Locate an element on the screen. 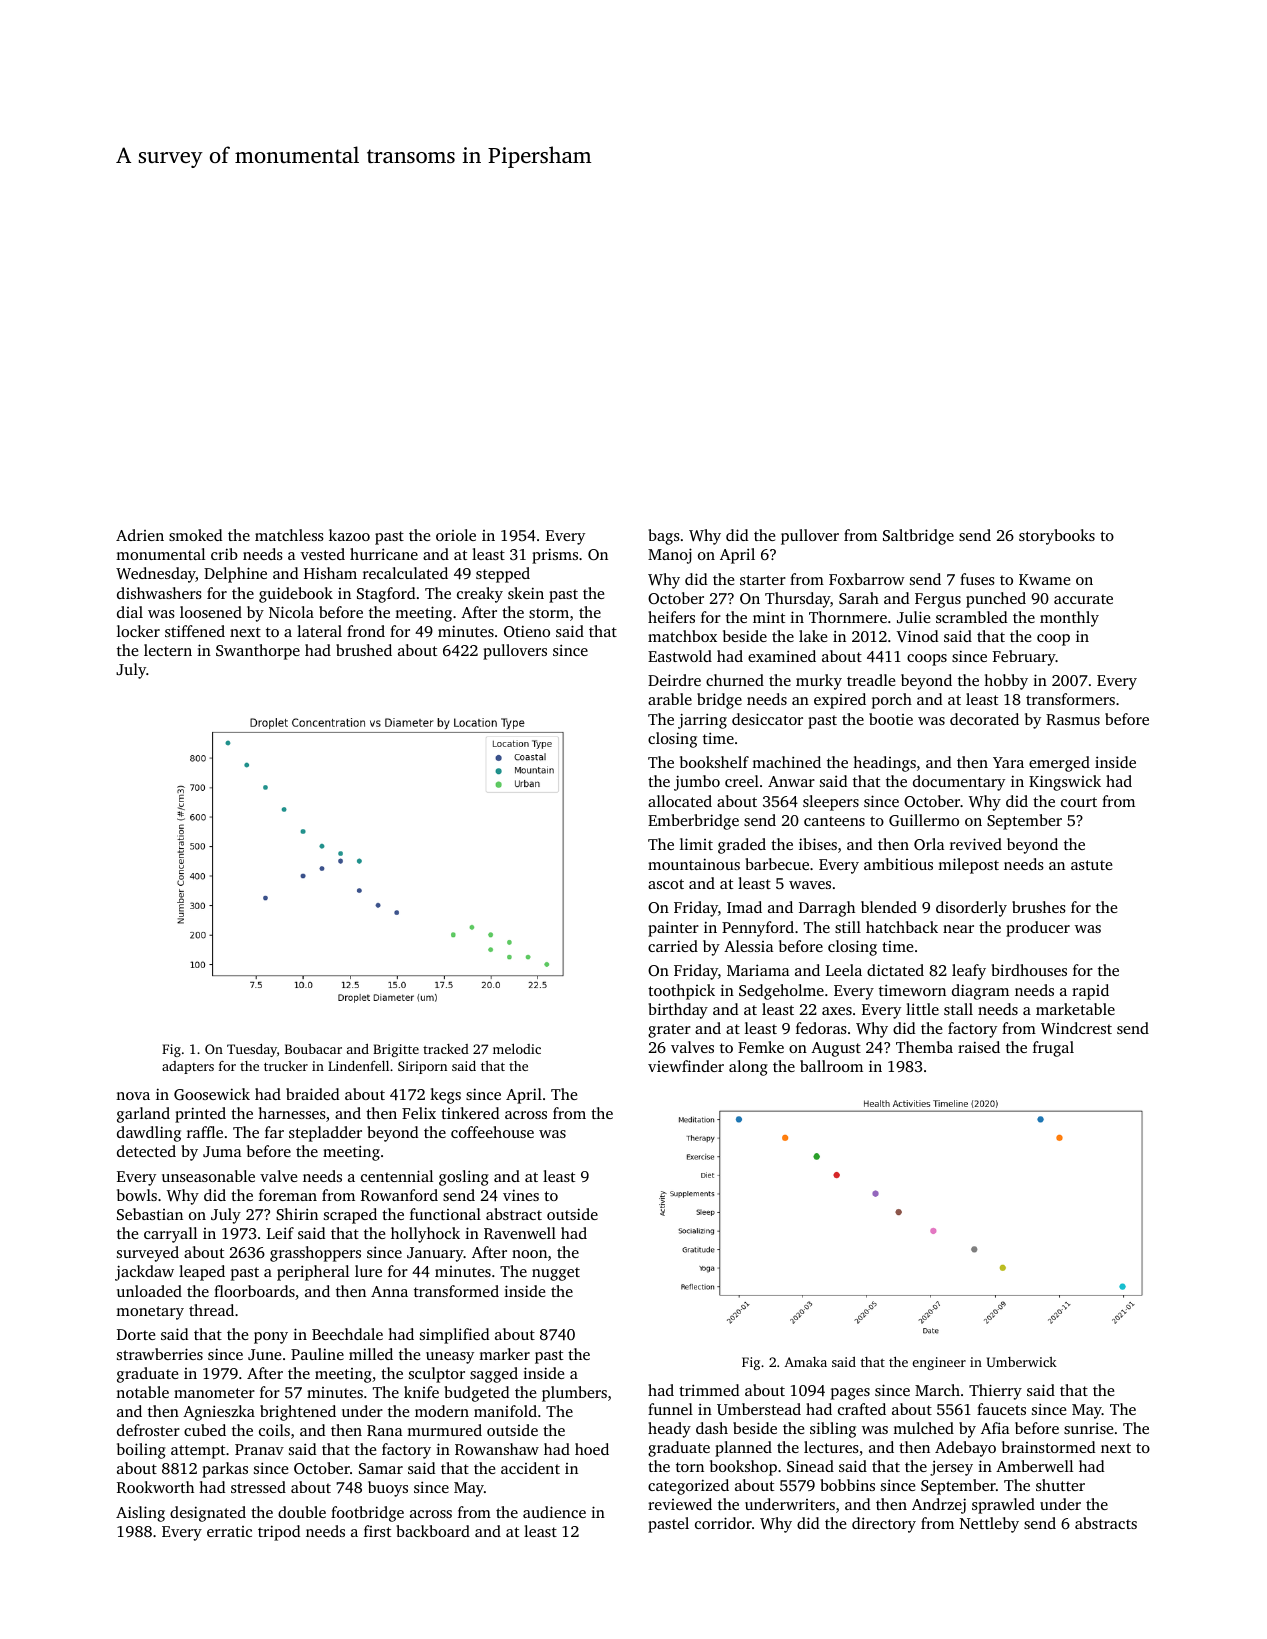 Image resolution: width=1267 pixels, height=1639 pixels. vines is located at coordinates (521, 1195).
